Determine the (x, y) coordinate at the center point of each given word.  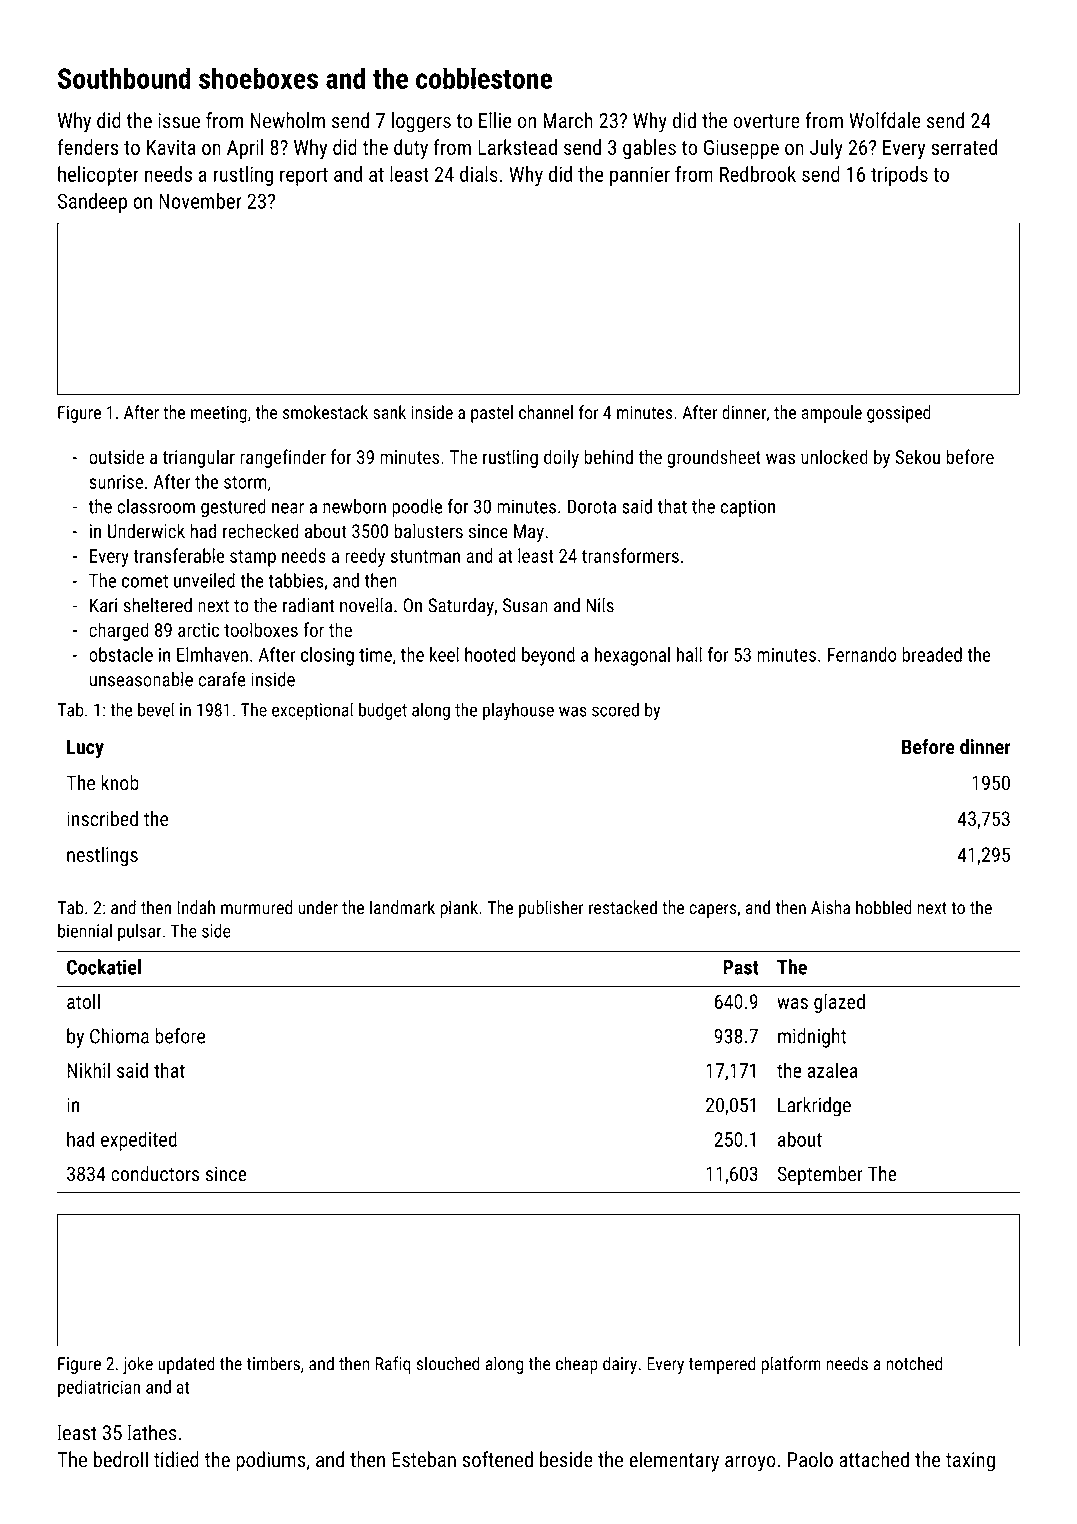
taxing (970, 1462)
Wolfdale (885, 120)
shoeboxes (258, 78)
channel (546, 412)
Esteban (424, 1459)
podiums (270, 1461)
